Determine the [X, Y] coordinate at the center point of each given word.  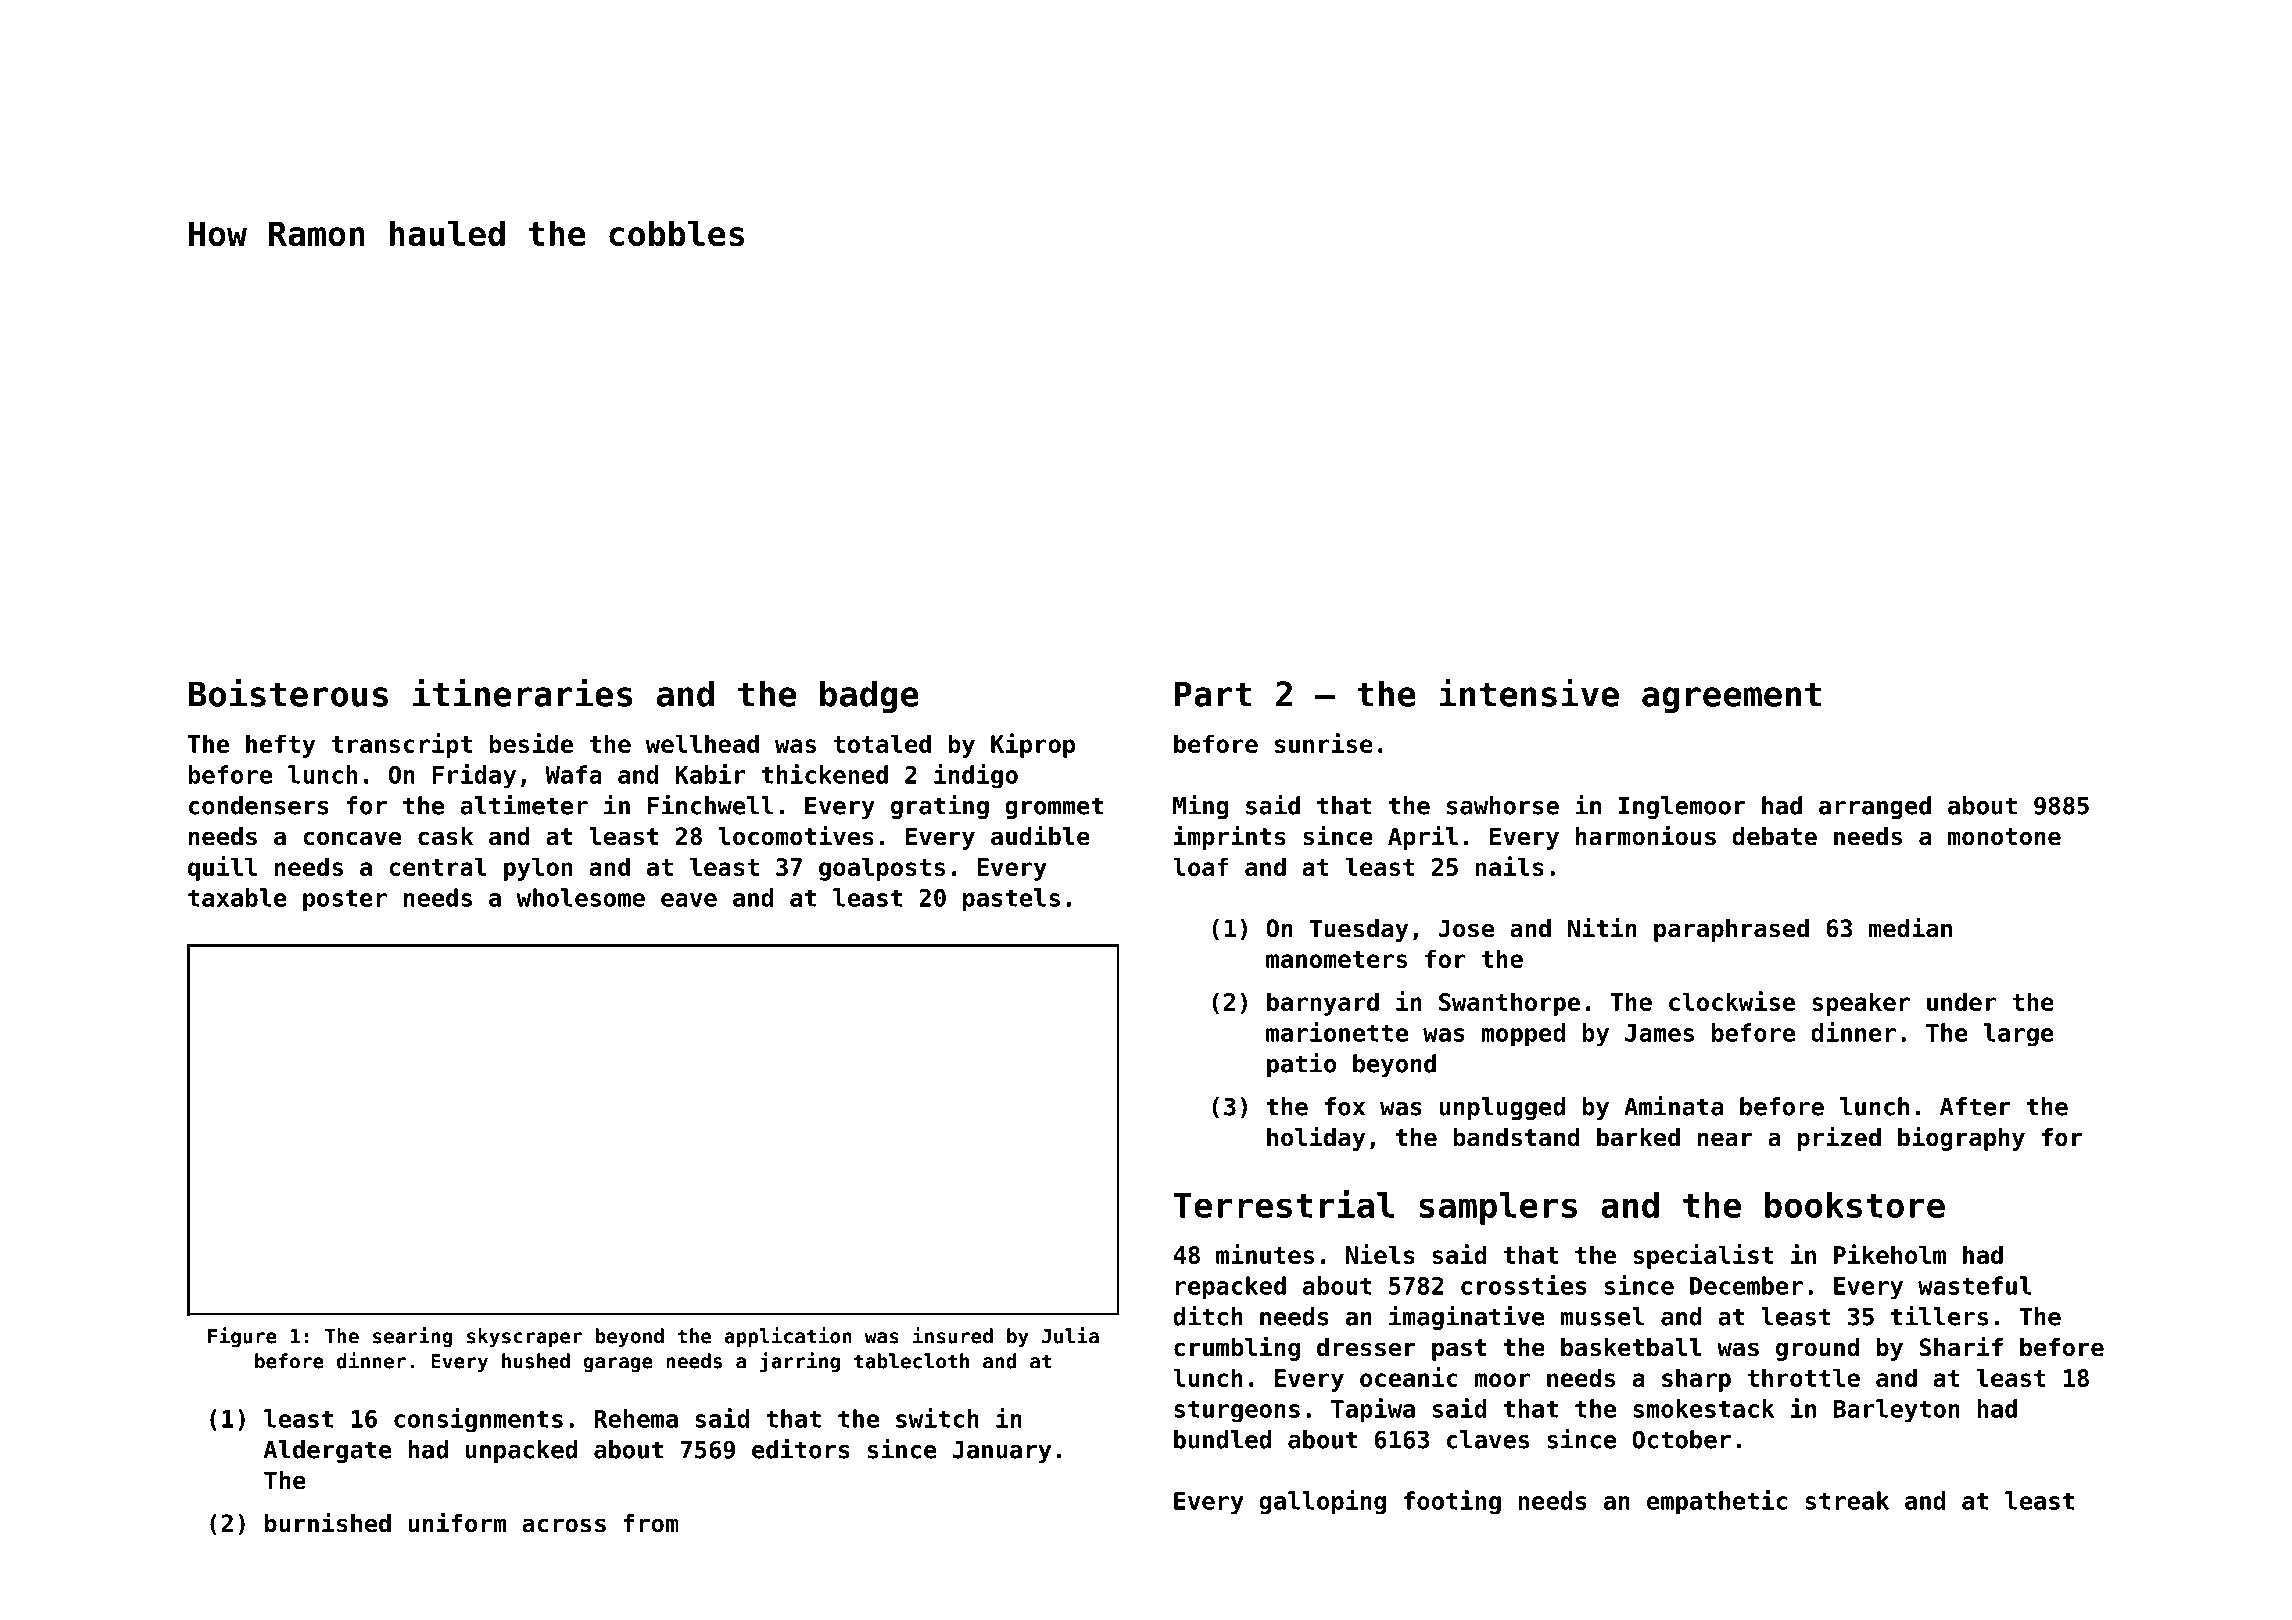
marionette [1337, 1032]
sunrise [1324, 743]
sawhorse [1503, 805]
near [1724, 1139]
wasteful [1975, 1285]
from [651, 1523]
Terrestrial [1284, 1204]
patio [1301, 1065]
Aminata [1673, 1106]
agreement [1731, 697]
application [788, 1337]
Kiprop [1033, 745]
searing [412, 1337]
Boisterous [288, 693]
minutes [1265, 1254]
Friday [474, 776]
